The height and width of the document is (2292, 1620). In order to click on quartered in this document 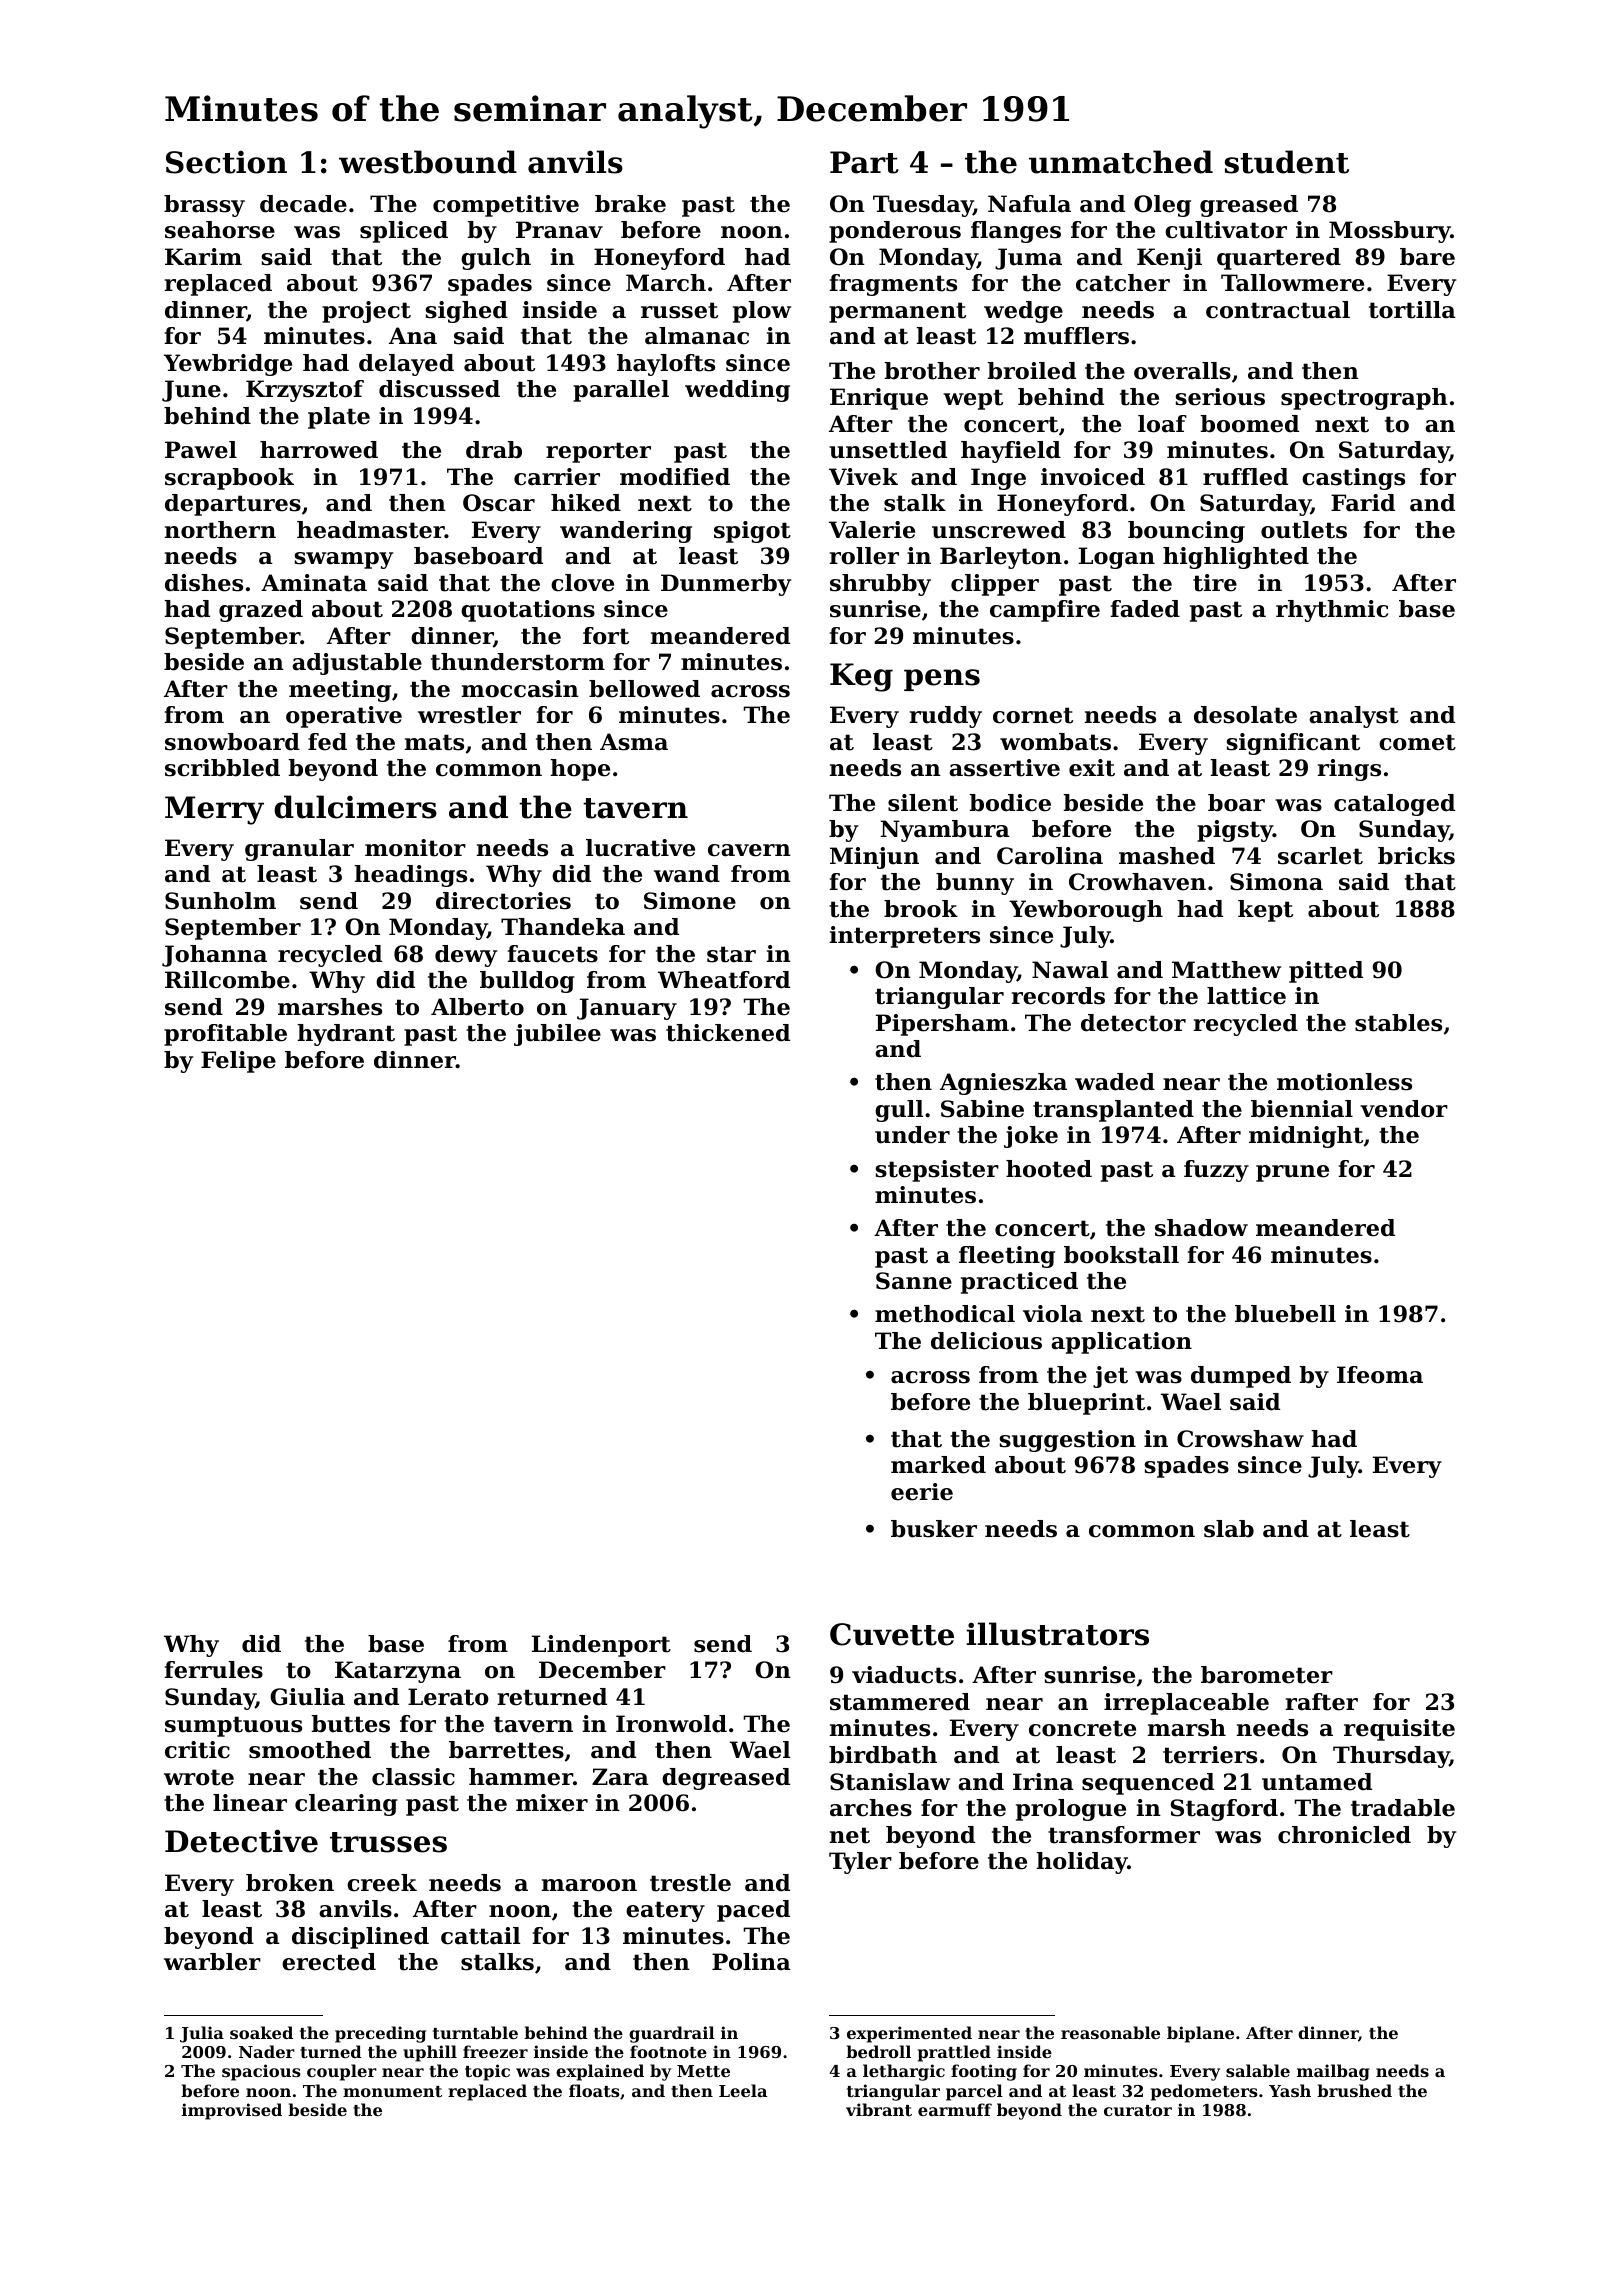, I will do `click(1279, 259)`.
